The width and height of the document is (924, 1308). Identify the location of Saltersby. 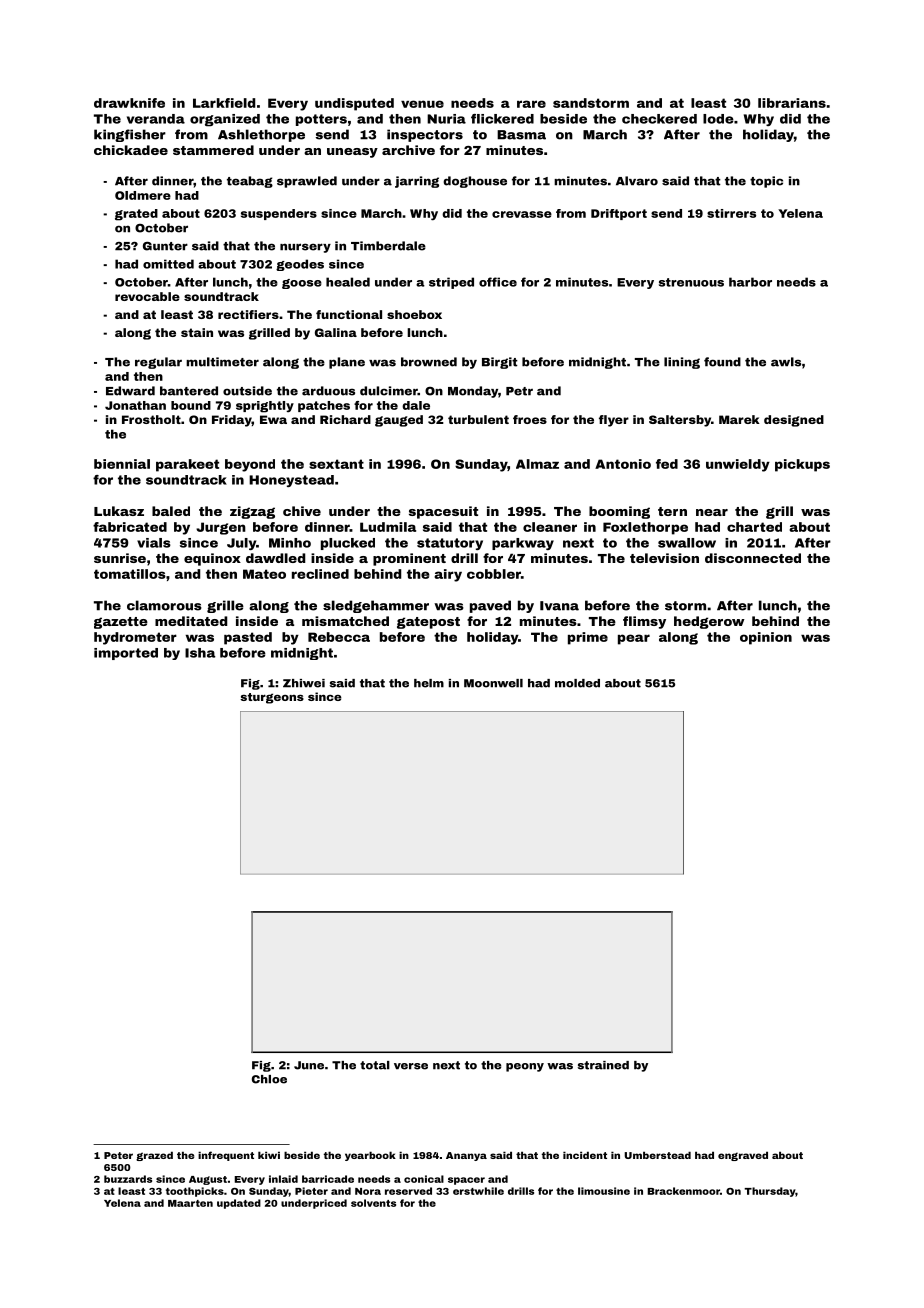
(680, 421).
